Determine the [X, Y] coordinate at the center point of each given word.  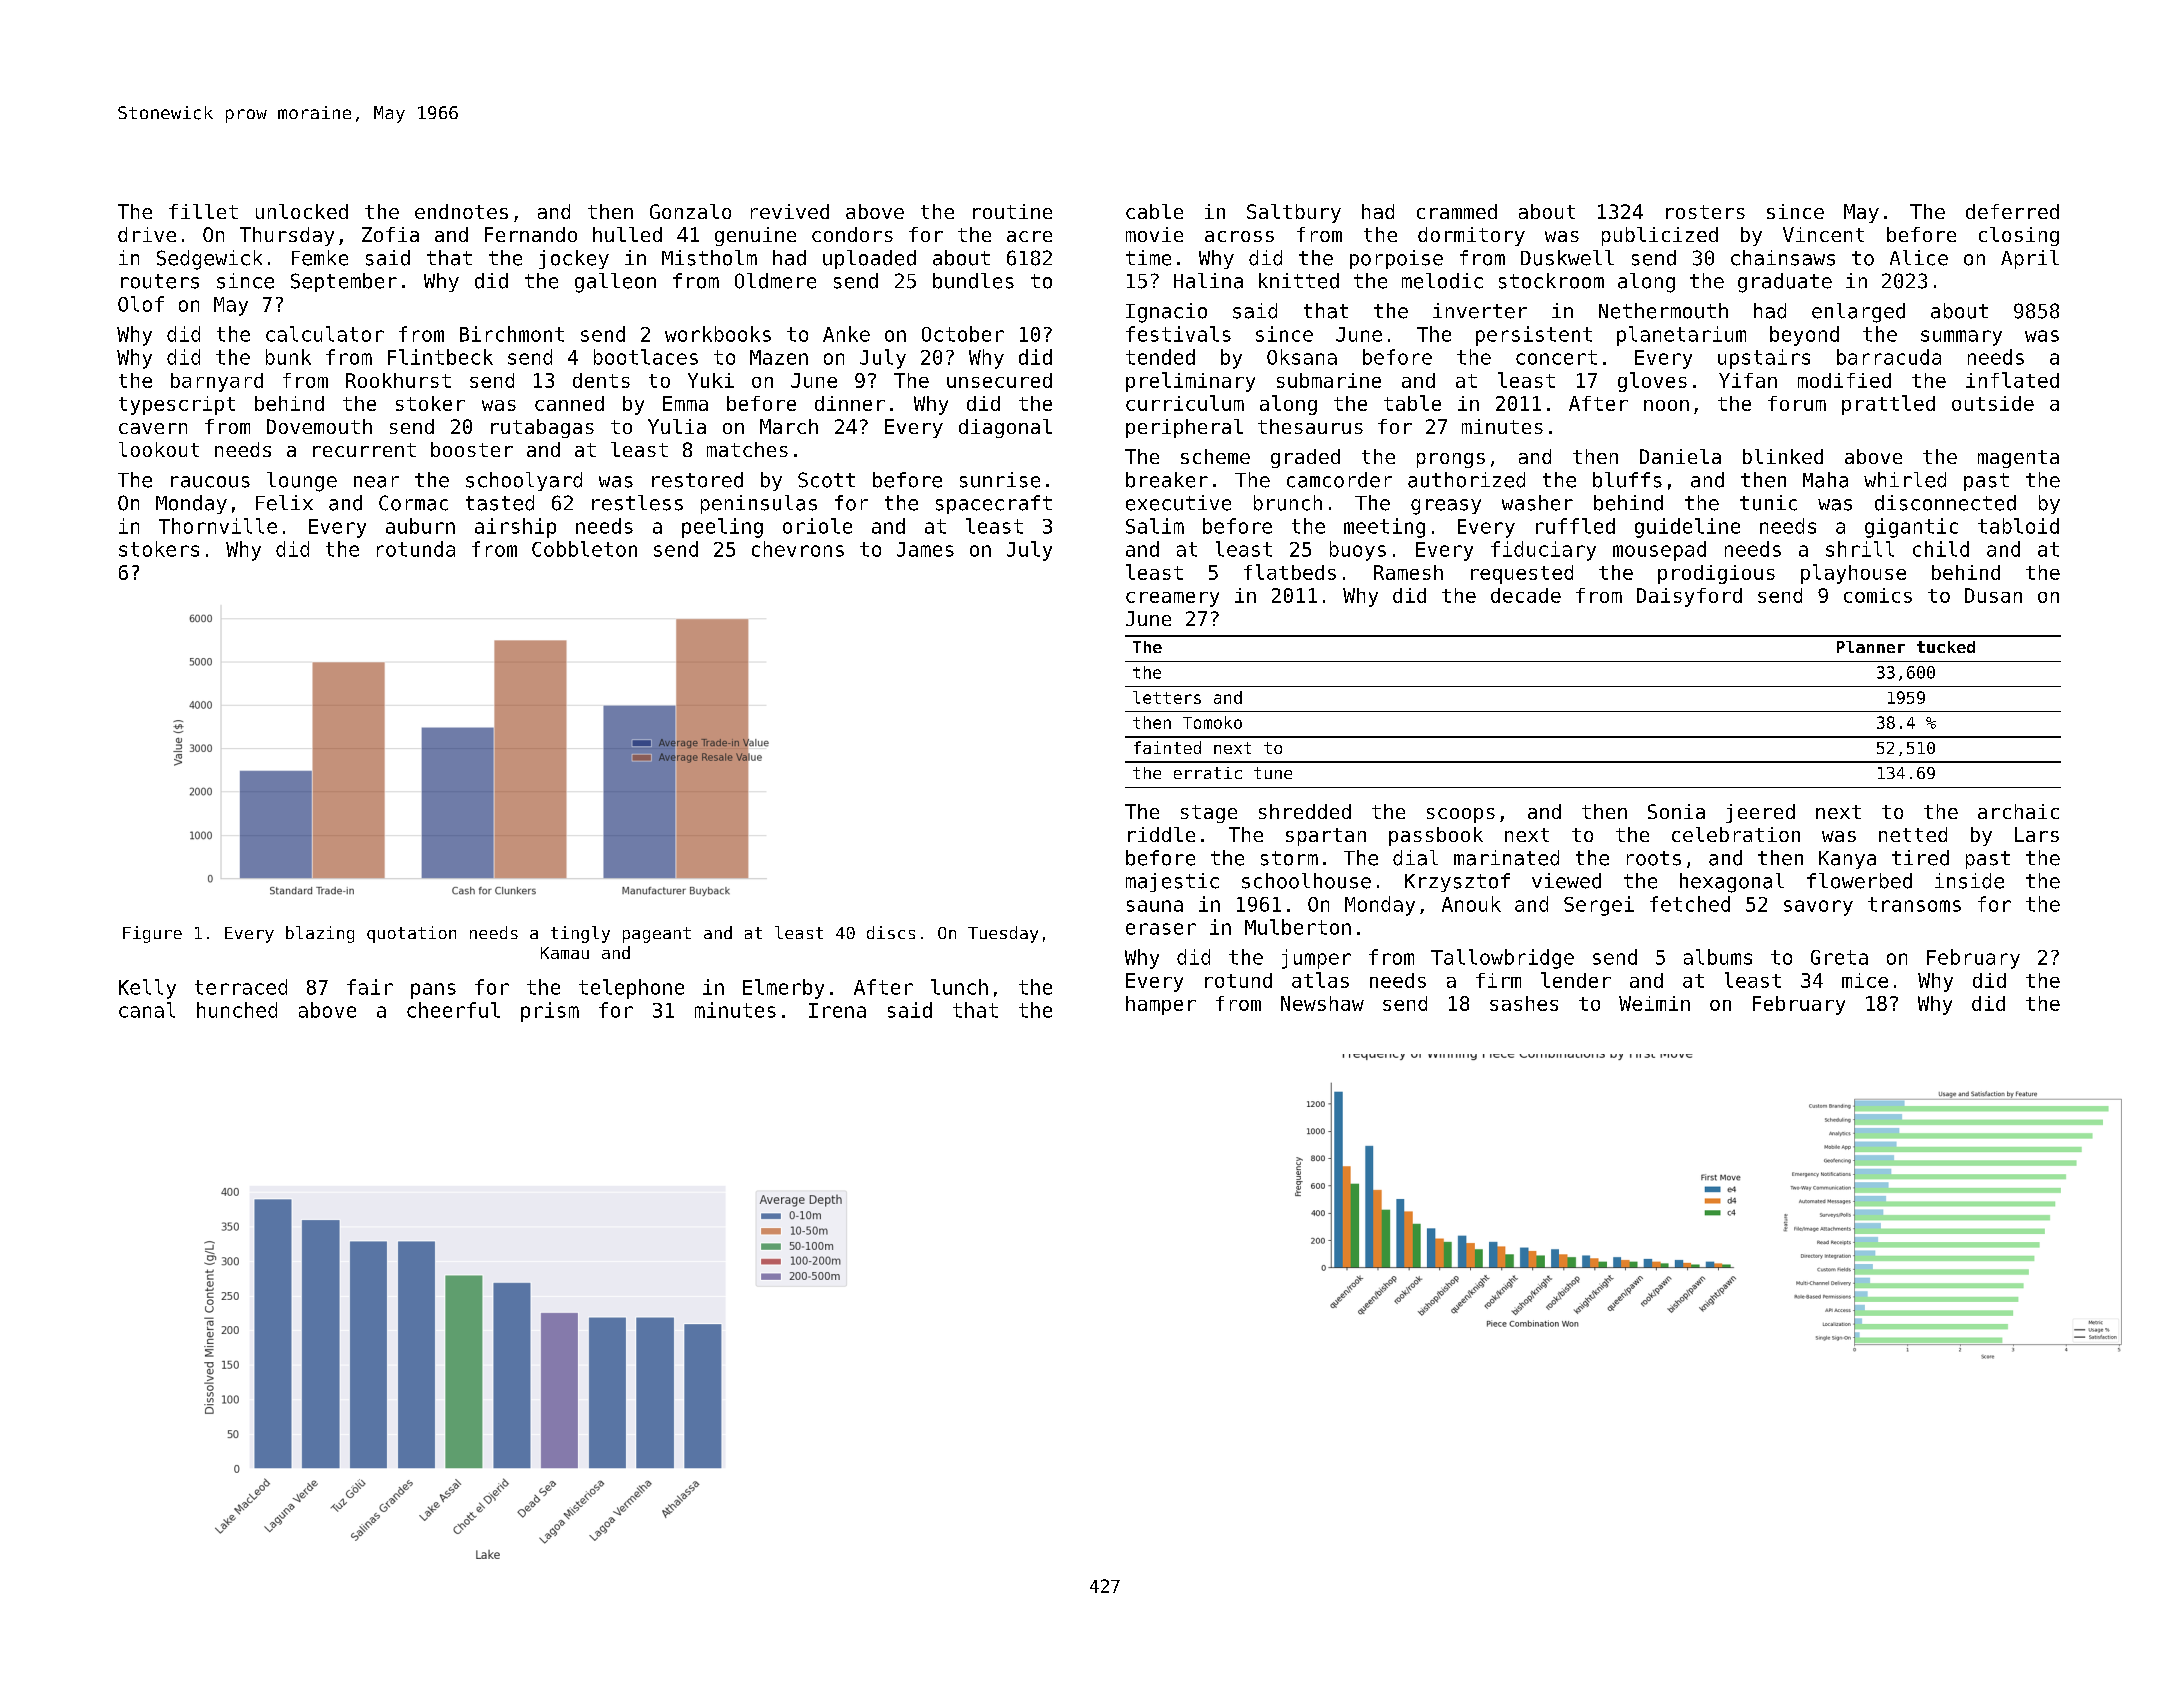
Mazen [779, 357]
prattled [1888, 405]
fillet [203, 211]
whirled [1905, 480]
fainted [1167, 747]
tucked [1946, 647]
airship [515, 528]
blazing [320, 934]
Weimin [1654, 1003]
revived [790, 211]
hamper [1161, 1005]
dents [601, 380]
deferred [2012, 211]
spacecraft [994, 504]
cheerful [453, 1010]
